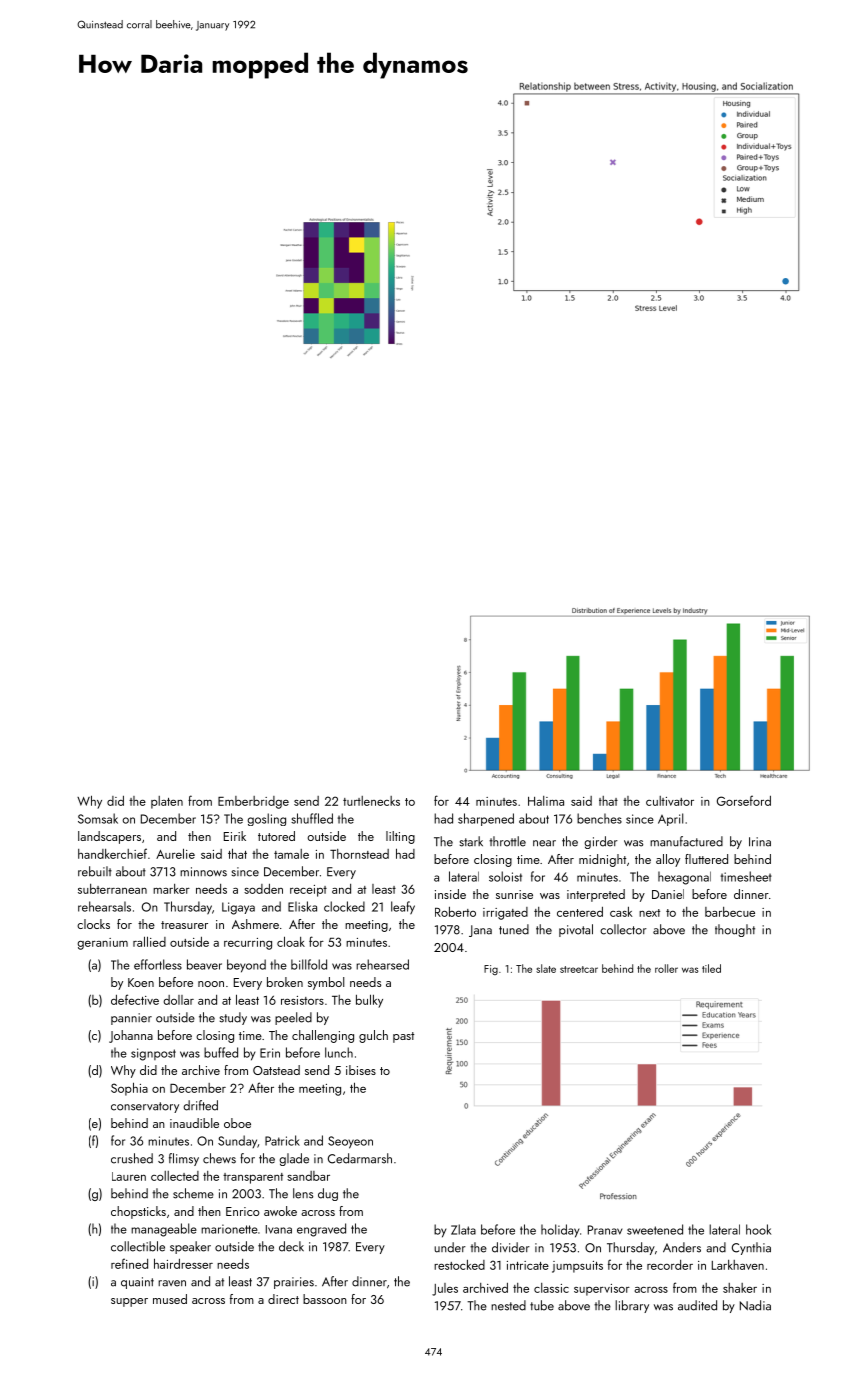 This page has height=1400, width=849. Describe the element at coordinates (98, 818) in the page. I see `Somsak` at that location.
